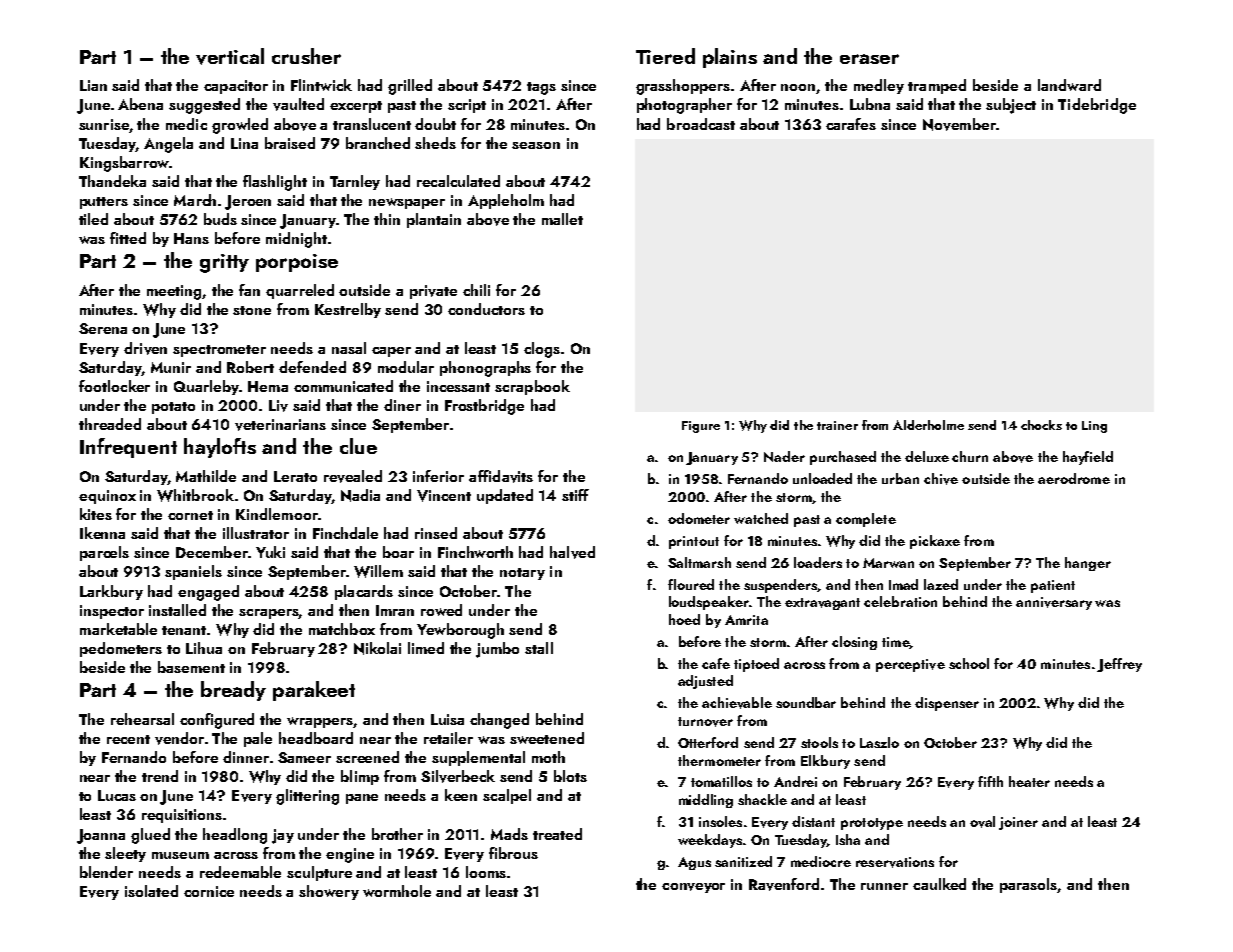  Describe the element at coordinates (180, 855) in the screenshot. I see `museum` at that location.
